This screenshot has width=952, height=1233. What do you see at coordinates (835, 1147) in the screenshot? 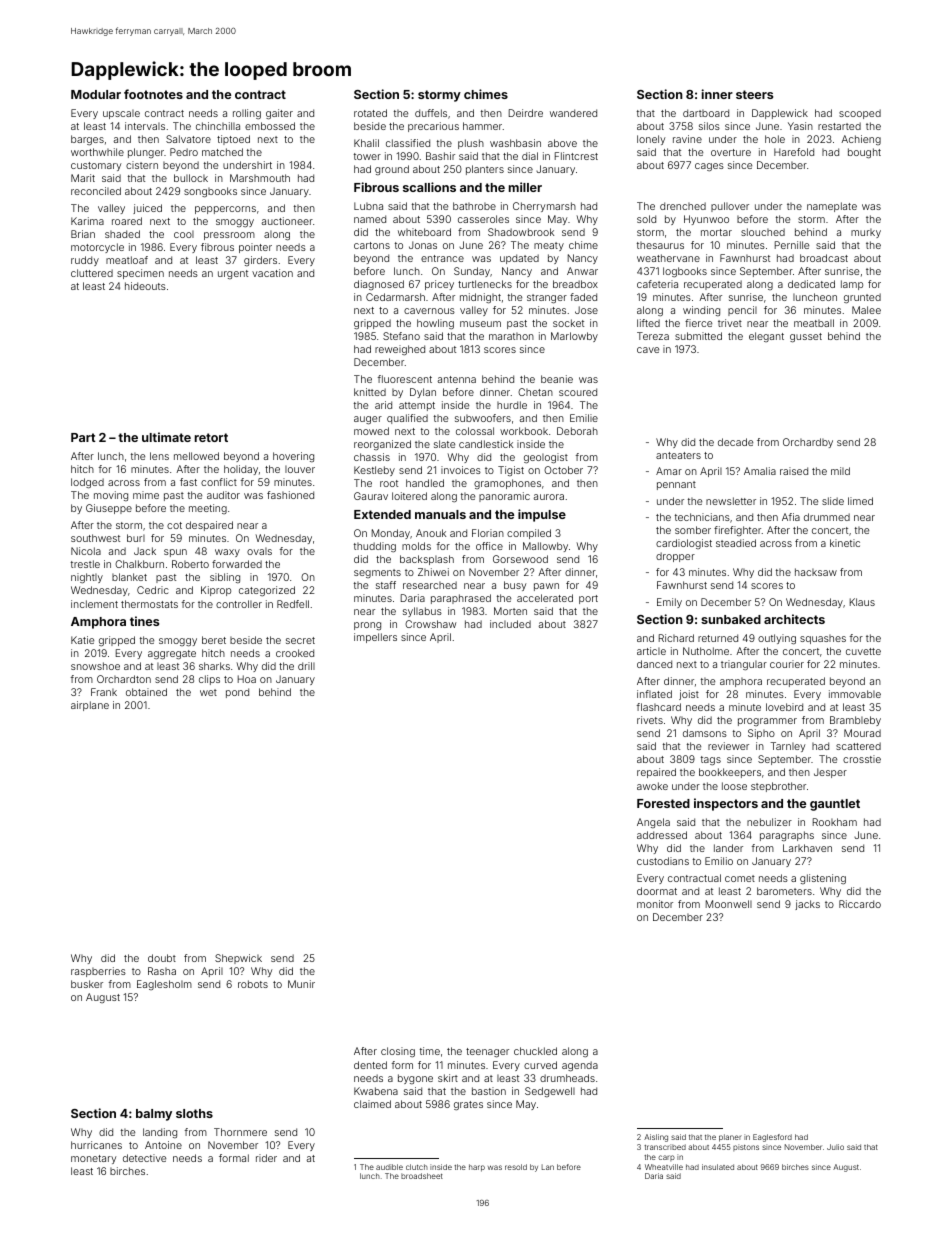
I see `Julio` at bounding box center [835, 1147].
